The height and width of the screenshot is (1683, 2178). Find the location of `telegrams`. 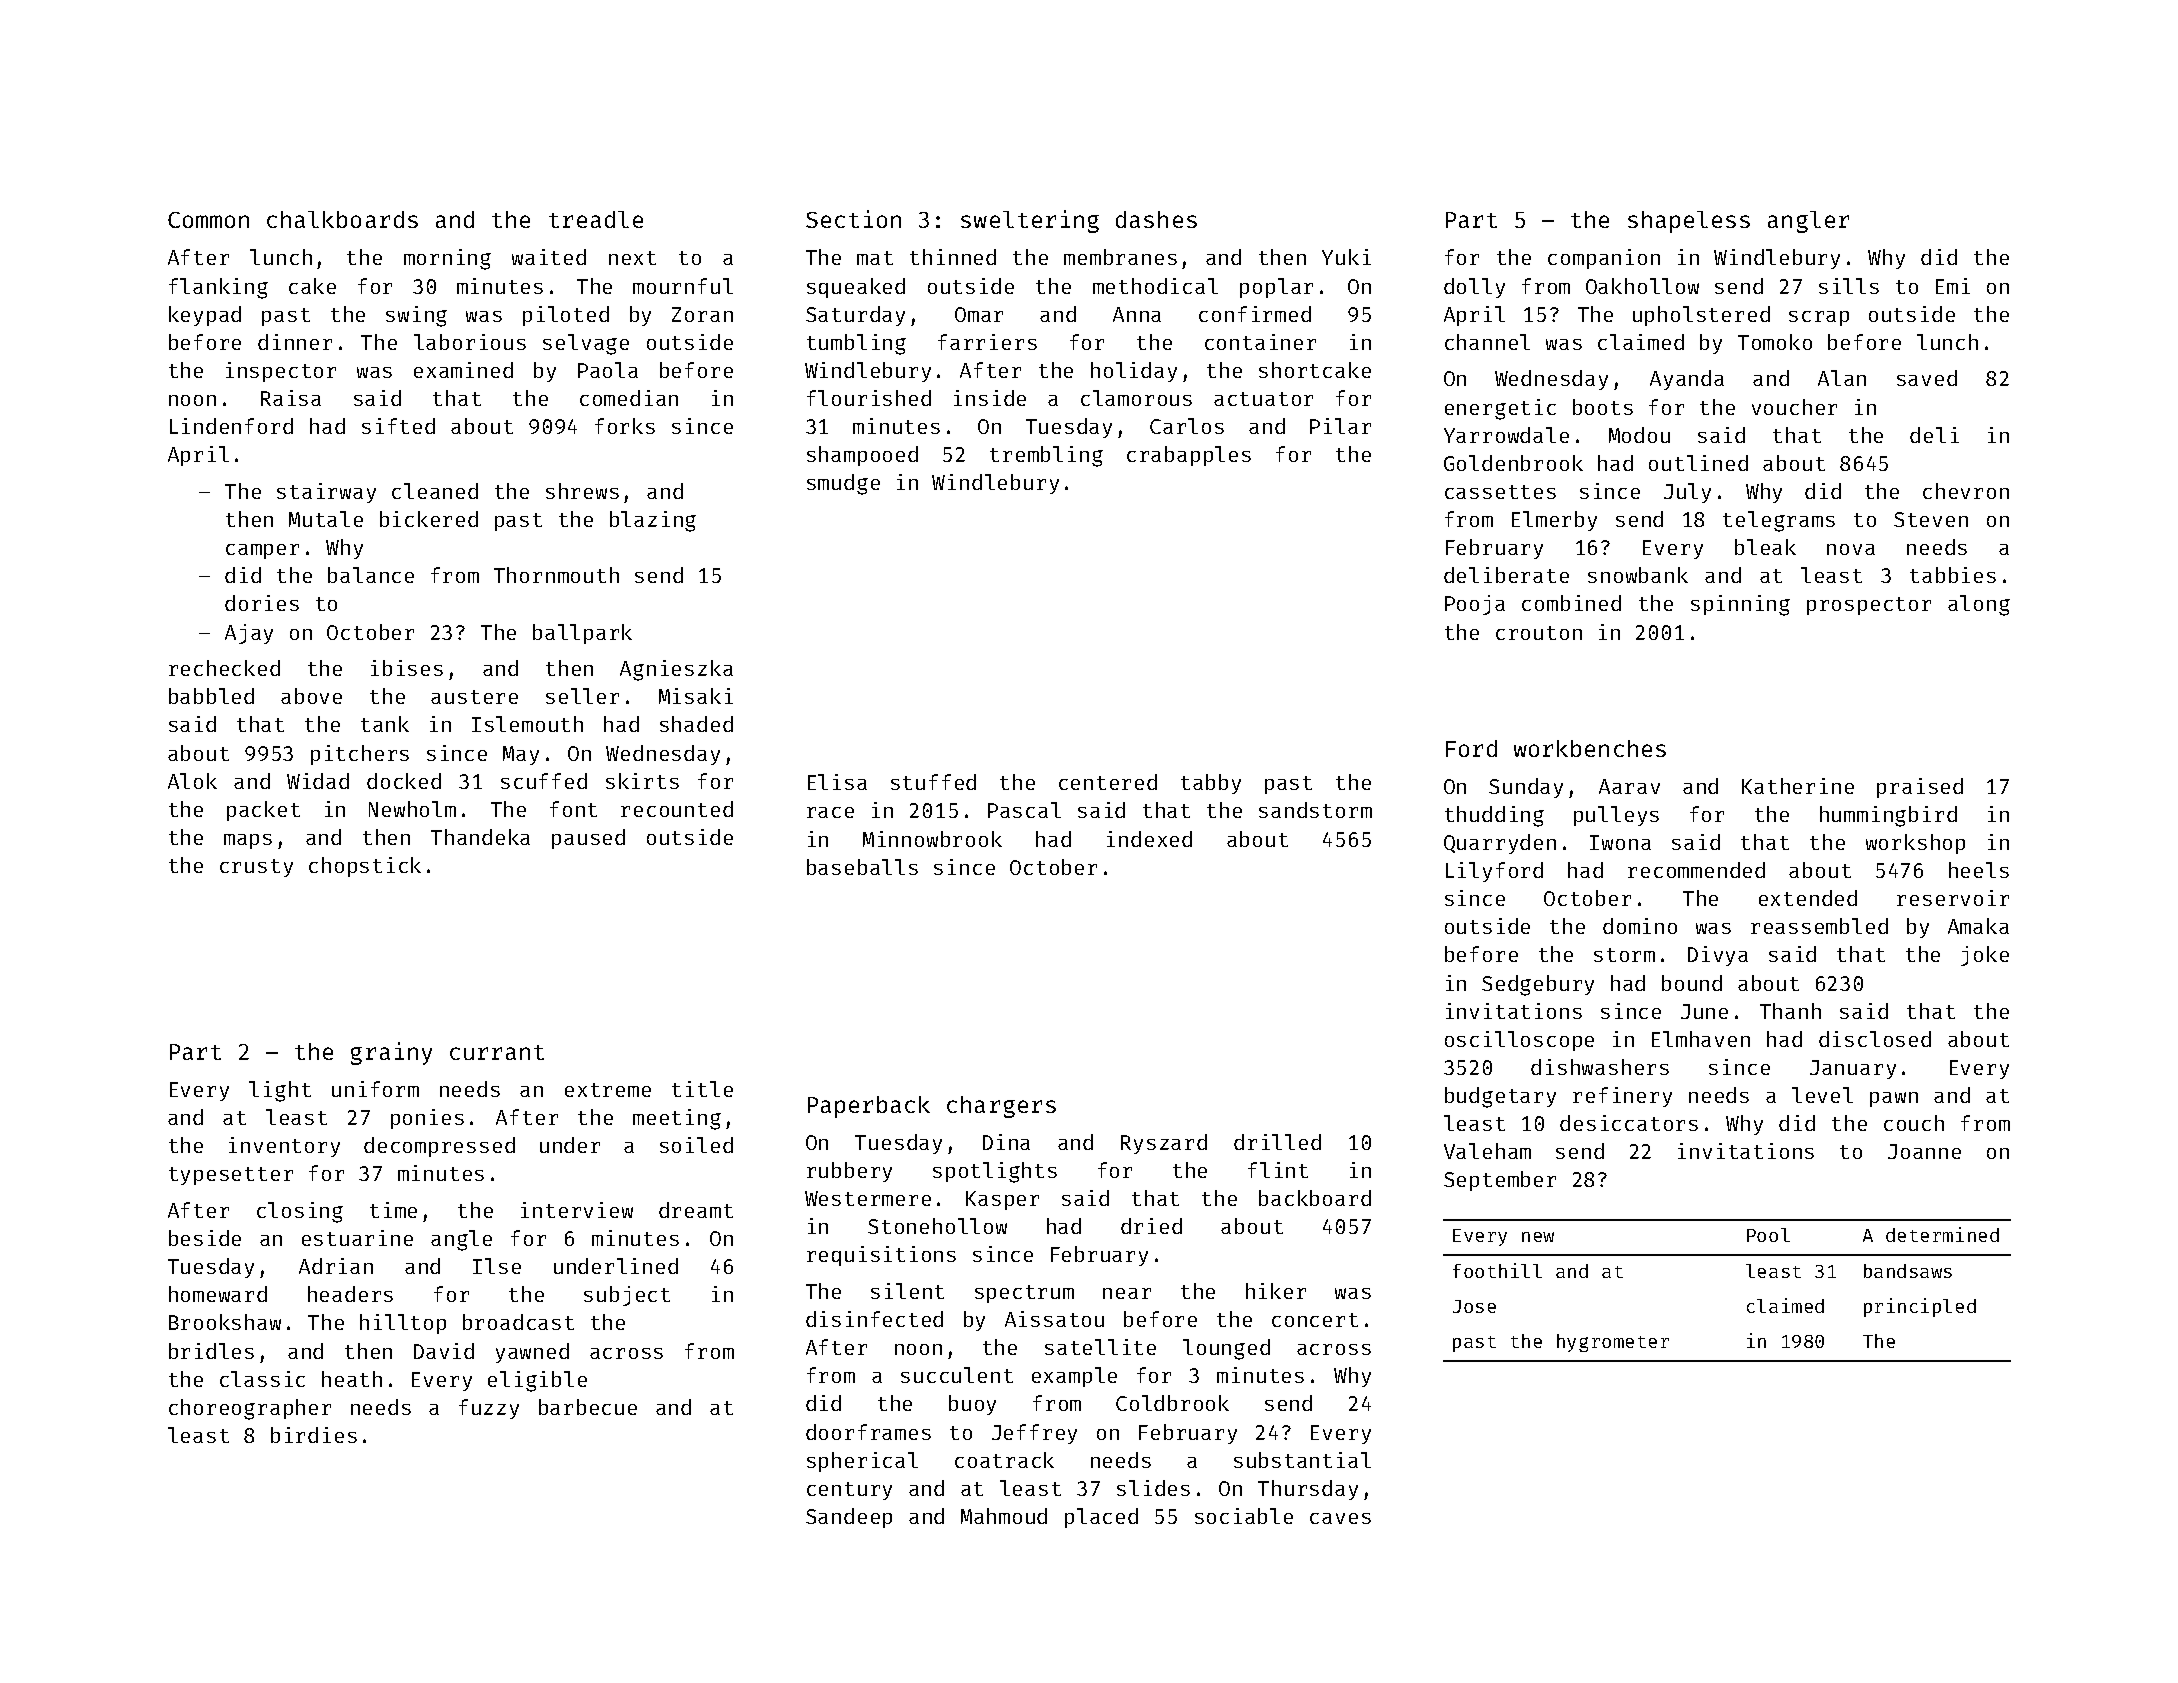

telegrams is located at coordinates (1779, 521).
